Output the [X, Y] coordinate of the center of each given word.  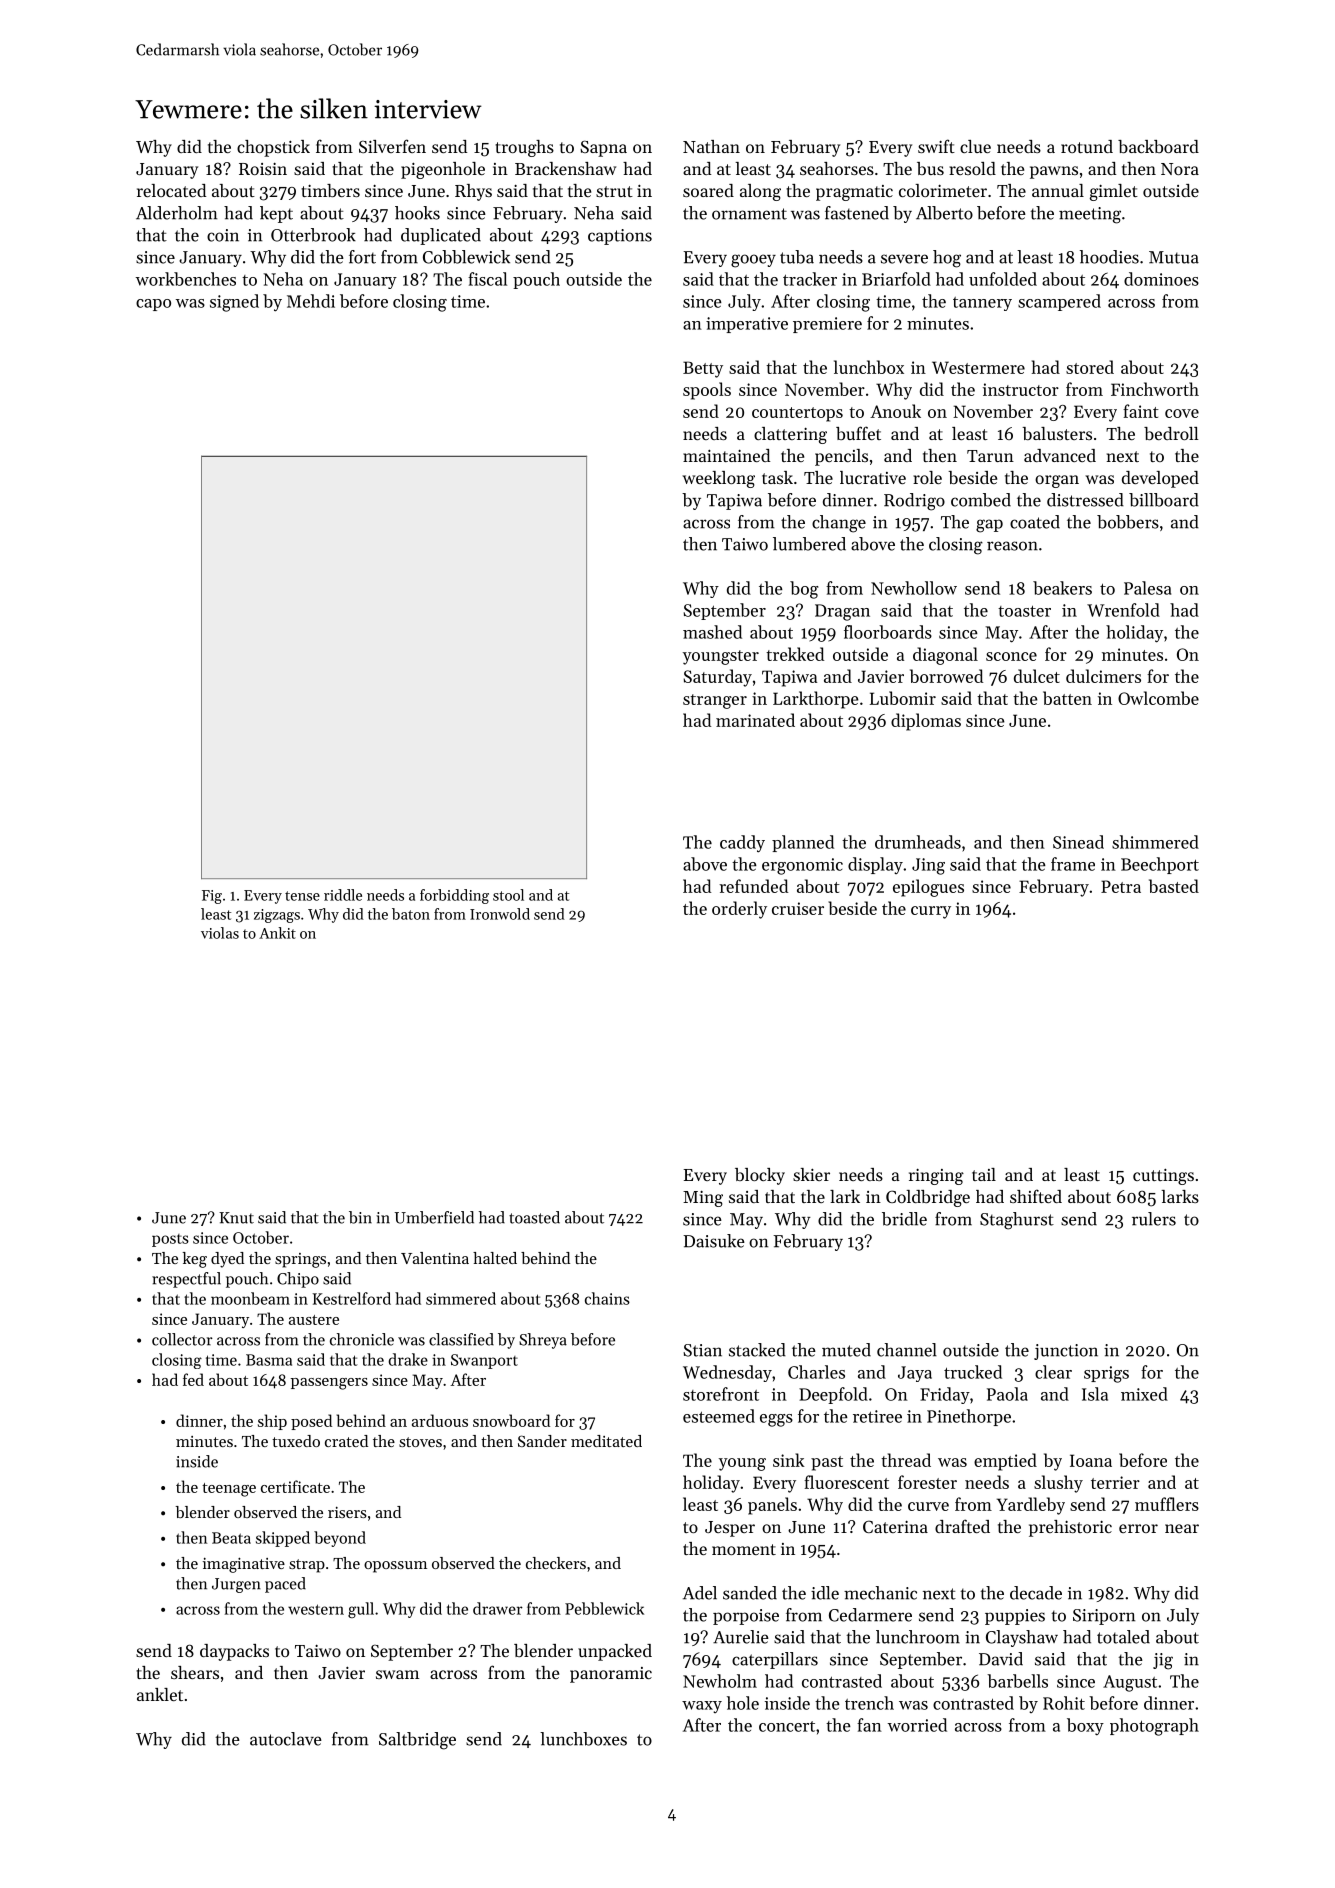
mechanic [880, 1593]
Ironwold [500, 914]
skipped [283, 1539]
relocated [171, 190]
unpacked [615, 1652]
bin [360, 1217]
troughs [524, 148]
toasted [534, 1217]
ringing [936, 1177]
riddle [343, 895]
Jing [928, 866]
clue [975, 146]
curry [931, 912]
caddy [742, 844]
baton [411, 914]
